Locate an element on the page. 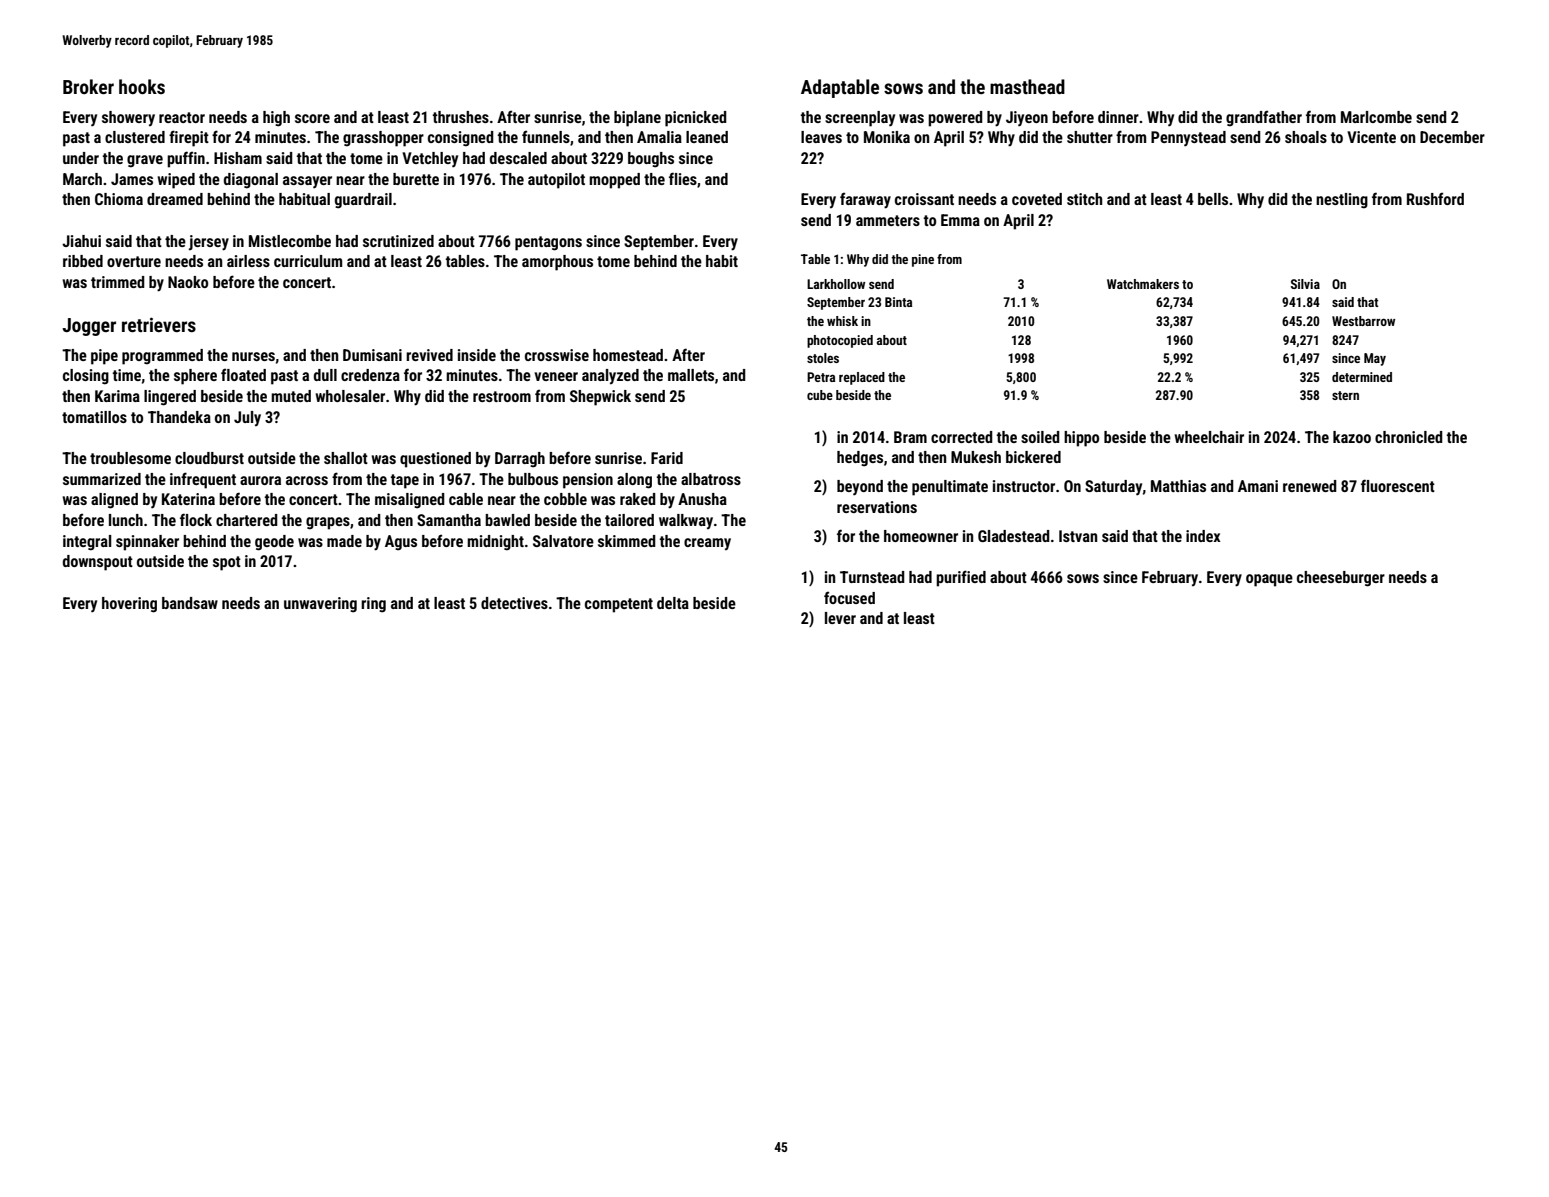 This page has height=1197, width=1549. chronicled is located at coordinates (1409, 437).
